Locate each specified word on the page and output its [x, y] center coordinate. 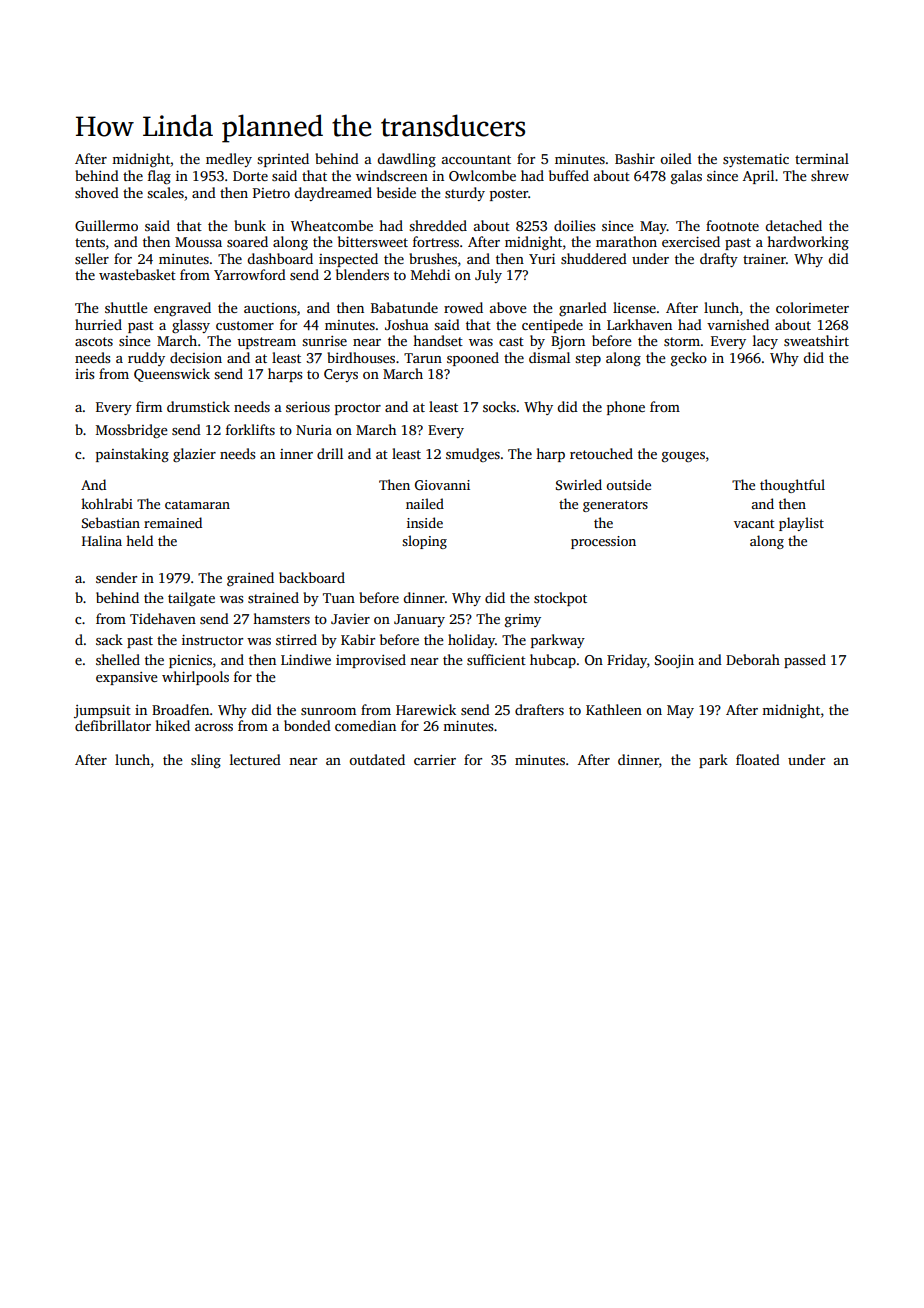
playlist [801, 524]
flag [159, 177]
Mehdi [430, 274]
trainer [764, 259]
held [139, 540]
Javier [350, 619]
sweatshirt [816, 340]
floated [758, 759]
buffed [569, 175]
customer [245, 325]
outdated [377, 759]
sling [206, 761]
